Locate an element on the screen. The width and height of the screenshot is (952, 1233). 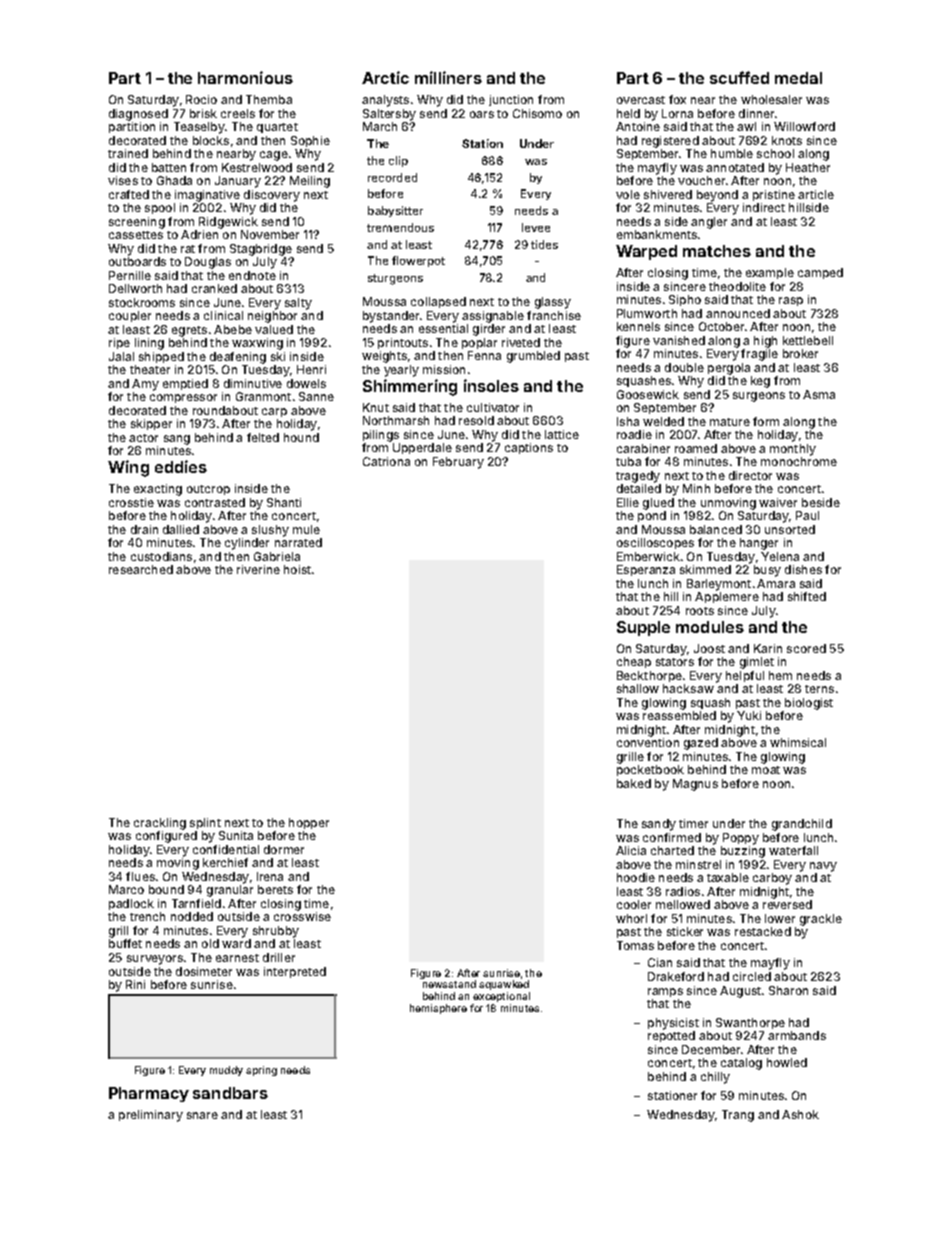
embankments is located at coordinates (657, 234).
